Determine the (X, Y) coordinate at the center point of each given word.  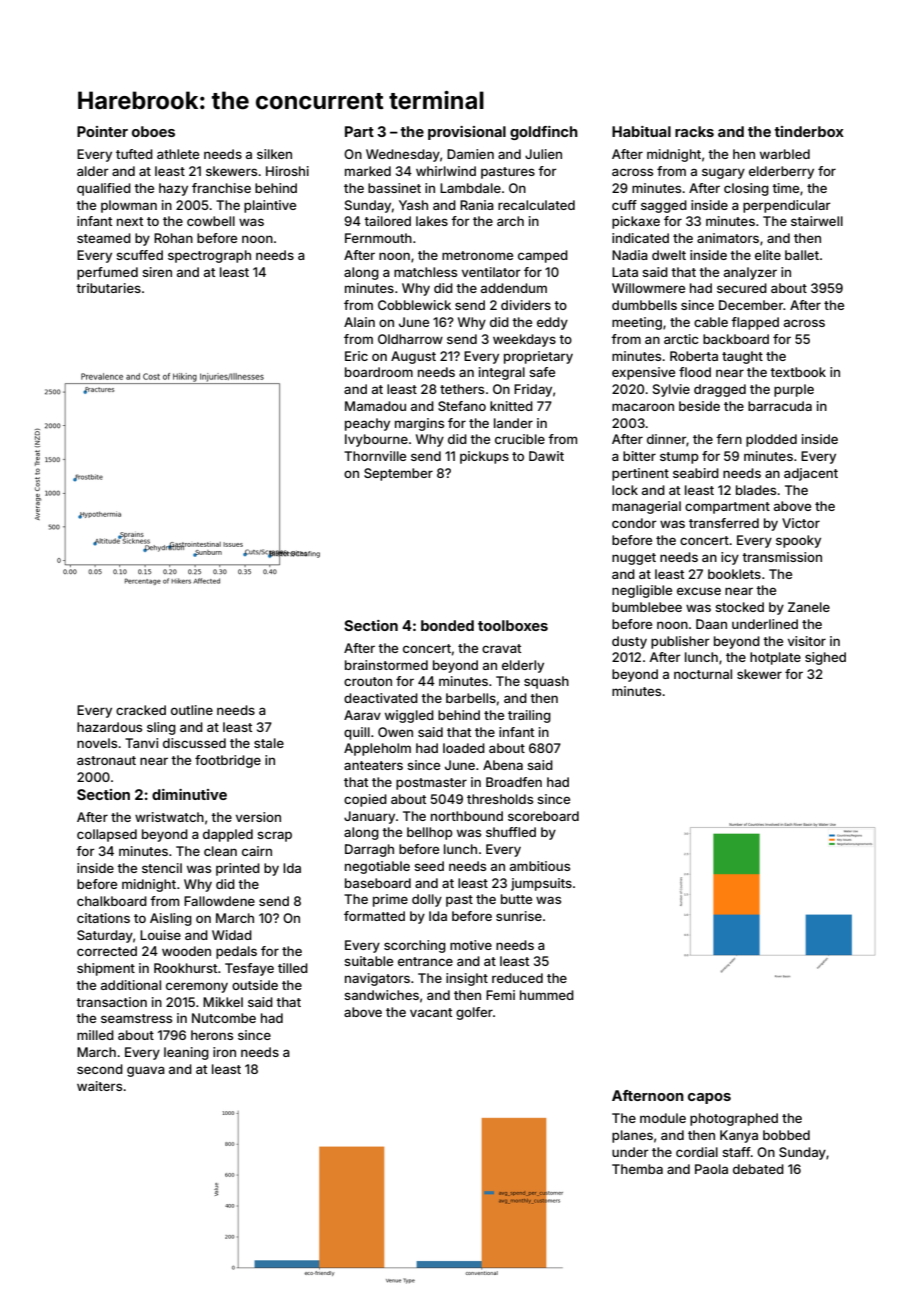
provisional (467, 133)
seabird (696, 473)
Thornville (375, 456)
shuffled (511, 832)
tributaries (108, 288)
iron (224, 1052)
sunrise (519, 916)
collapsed (107, 835)
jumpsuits (541, 884)
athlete (178, 154)
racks (694, 131)
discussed (194, 743)
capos (709, 1098)
